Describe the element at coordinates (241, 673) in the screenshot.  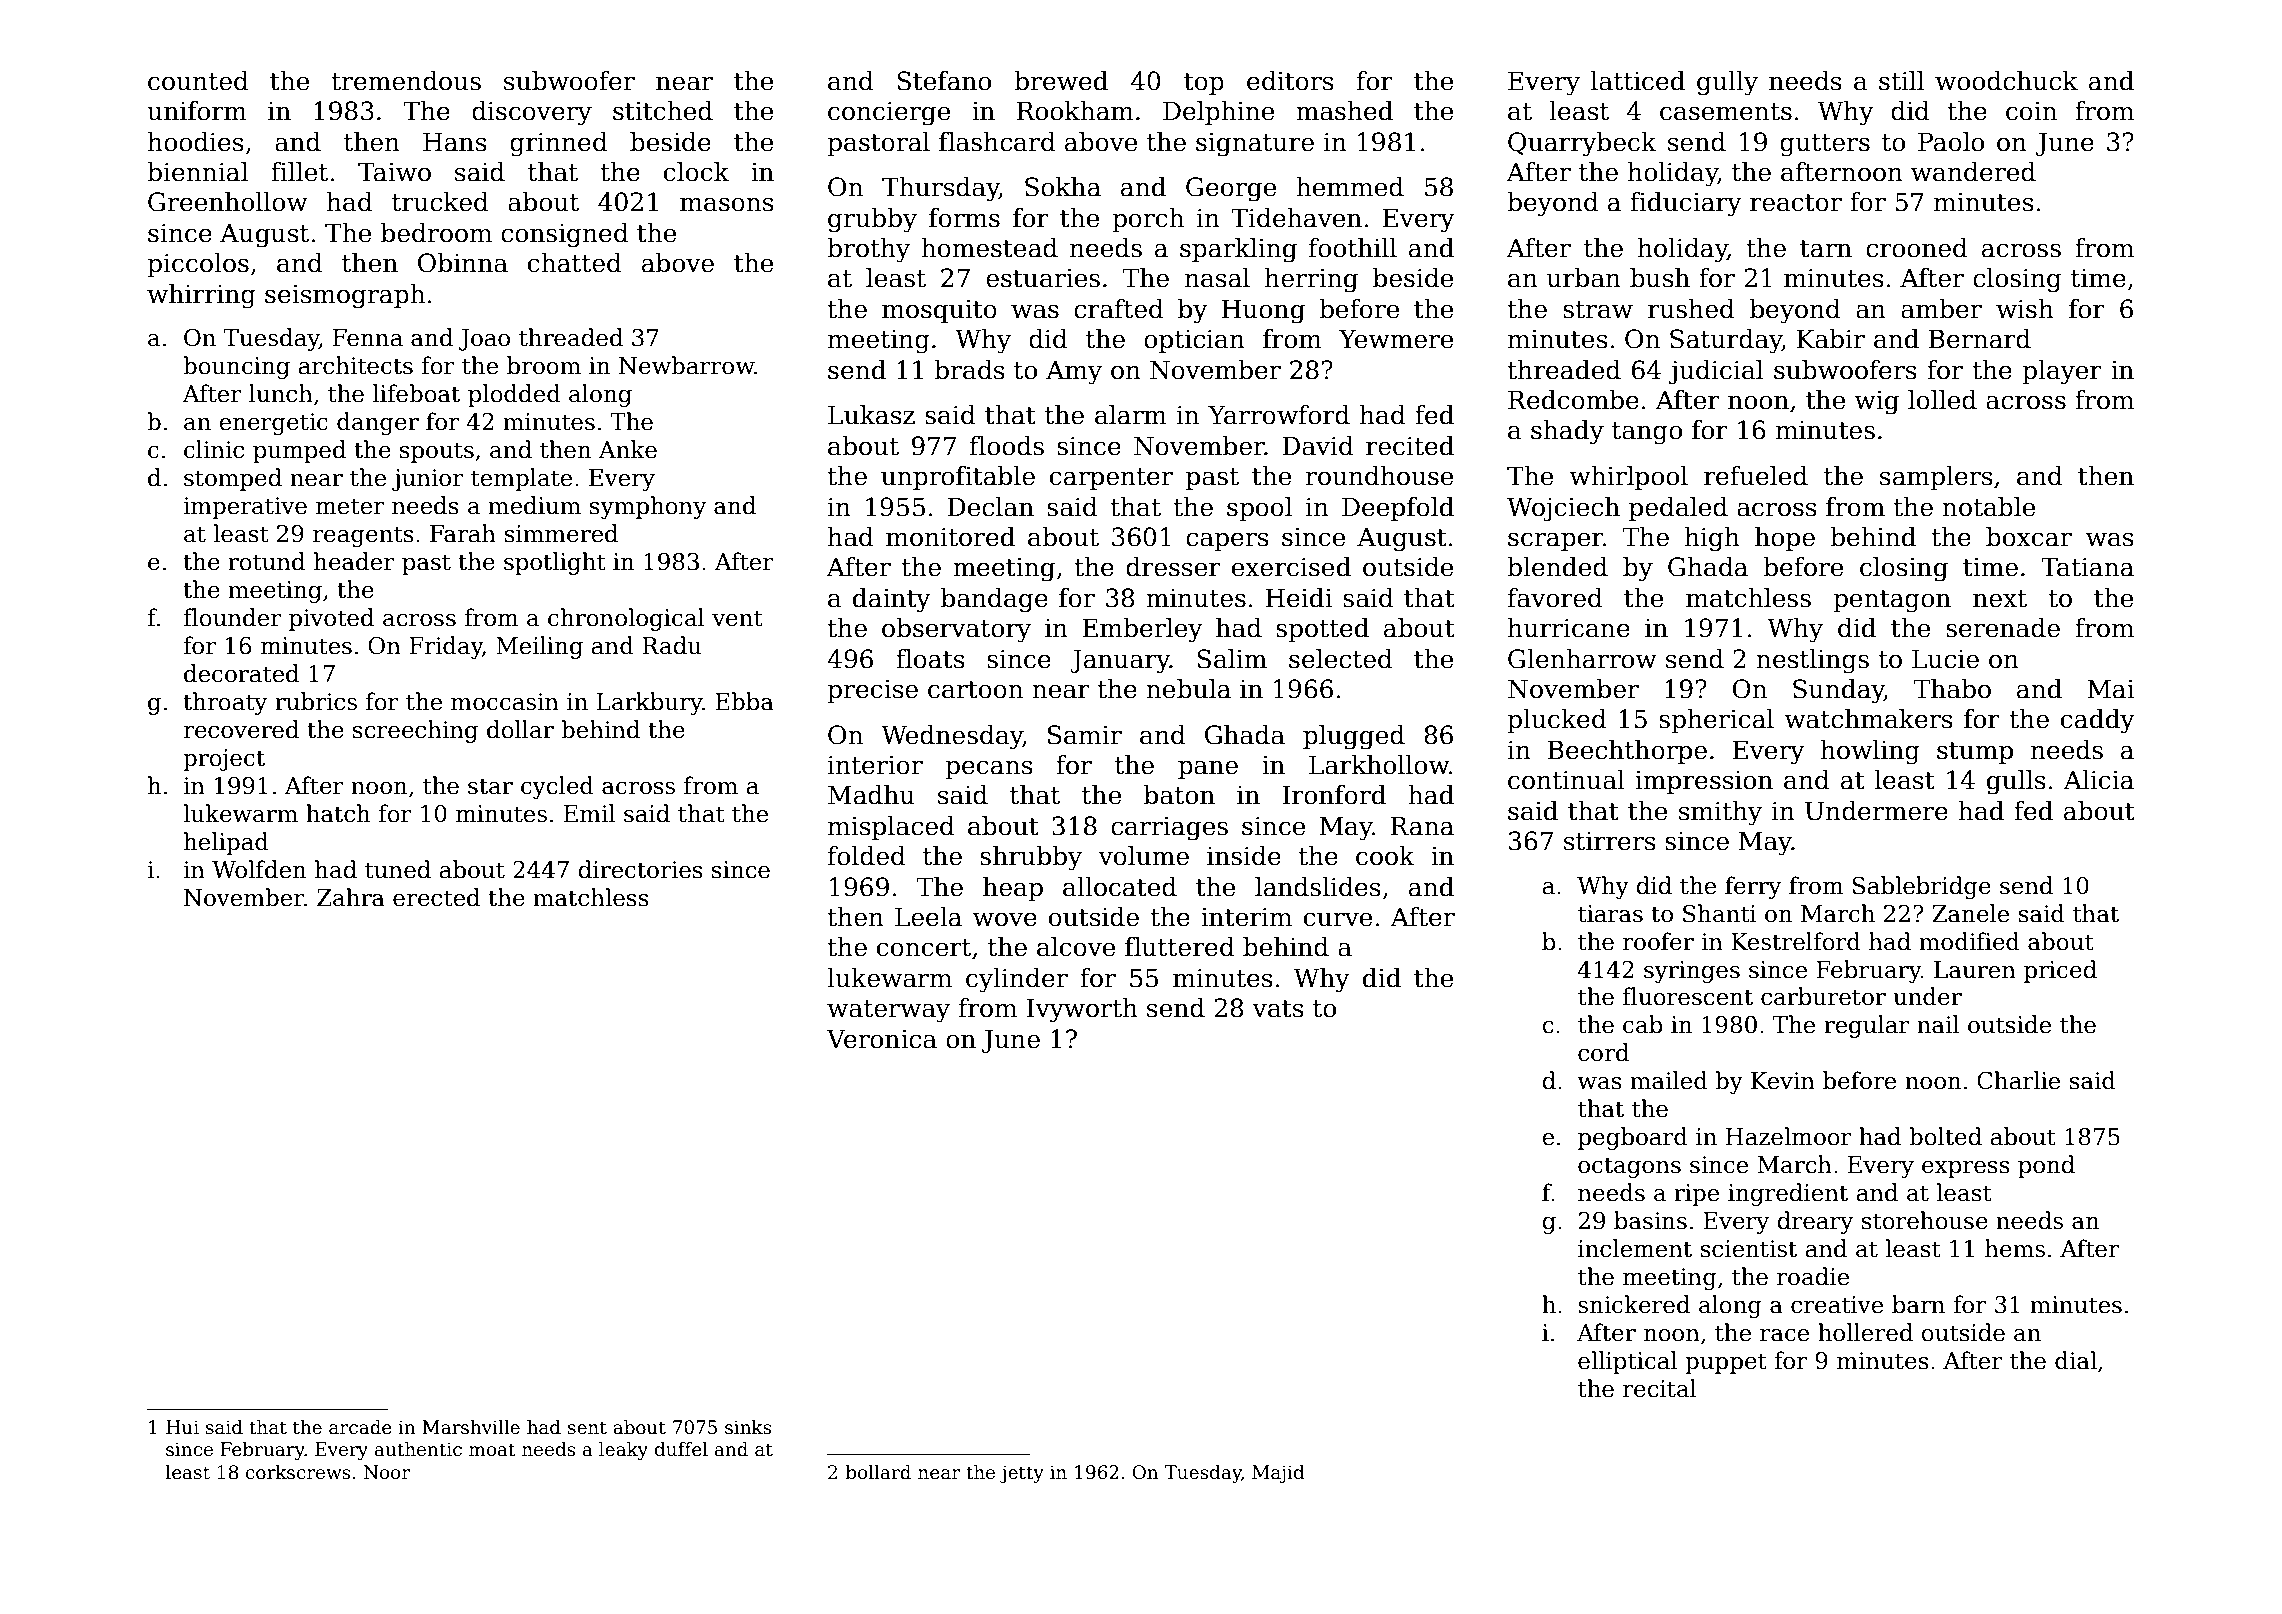
I see `decorated` at that location.
